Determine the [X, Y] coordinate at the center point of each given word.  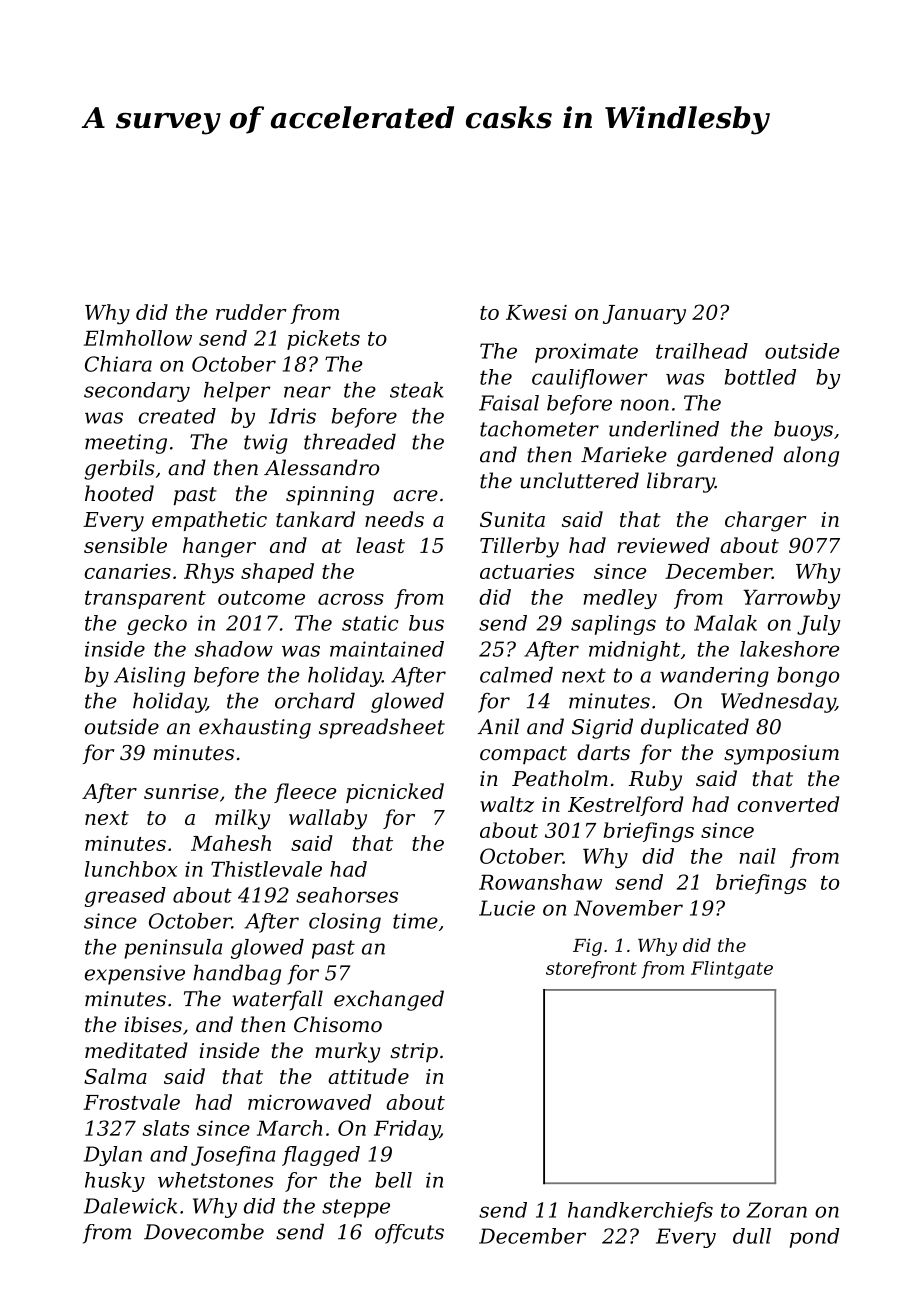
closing [345, 923]
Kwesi [536, 312]
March [289, 1128]
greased [125, 897]
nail [758, 856]
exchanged [389, 1000]
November [628, 908]
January [644, 315]
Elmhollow [138, 338]
